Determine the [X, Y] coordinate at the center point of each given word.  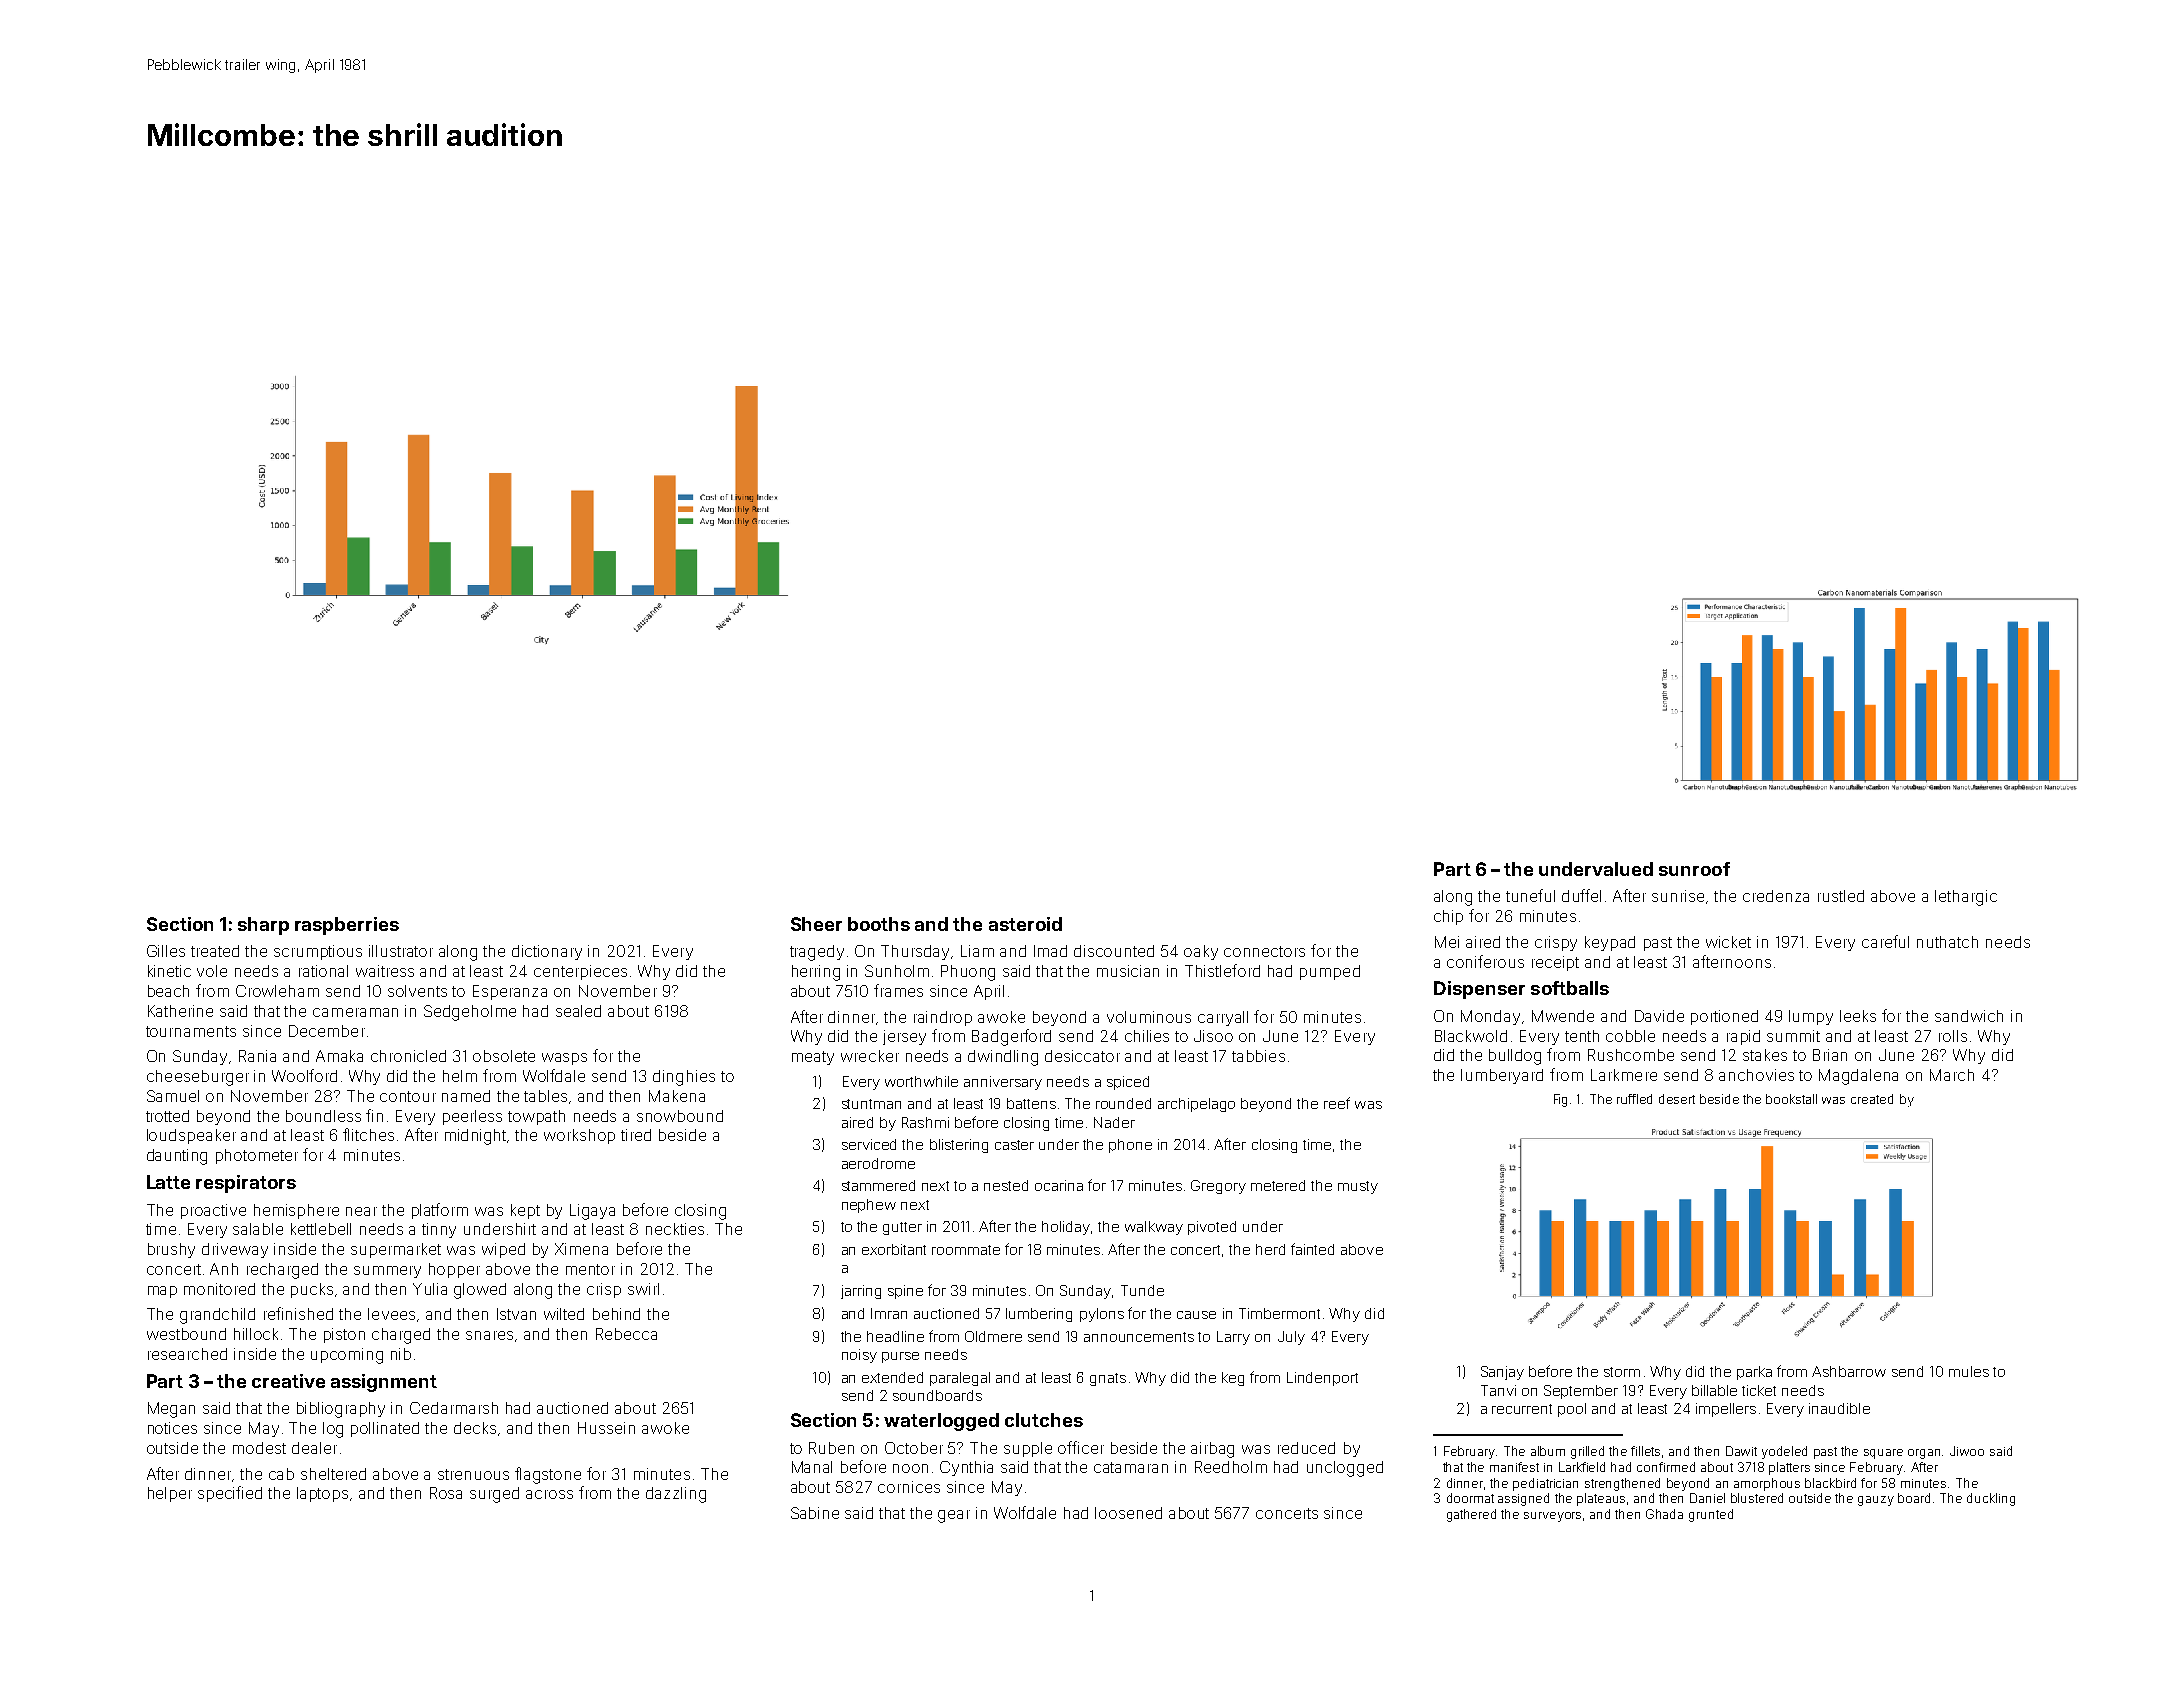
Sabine [815, 1513]
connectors [1264, 951]
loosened [1128, 1513]
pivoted [1212, 1228]
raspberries [347, 926]
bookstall [1791, 1099]
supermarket [396, 1250]
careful [1885, 941]
